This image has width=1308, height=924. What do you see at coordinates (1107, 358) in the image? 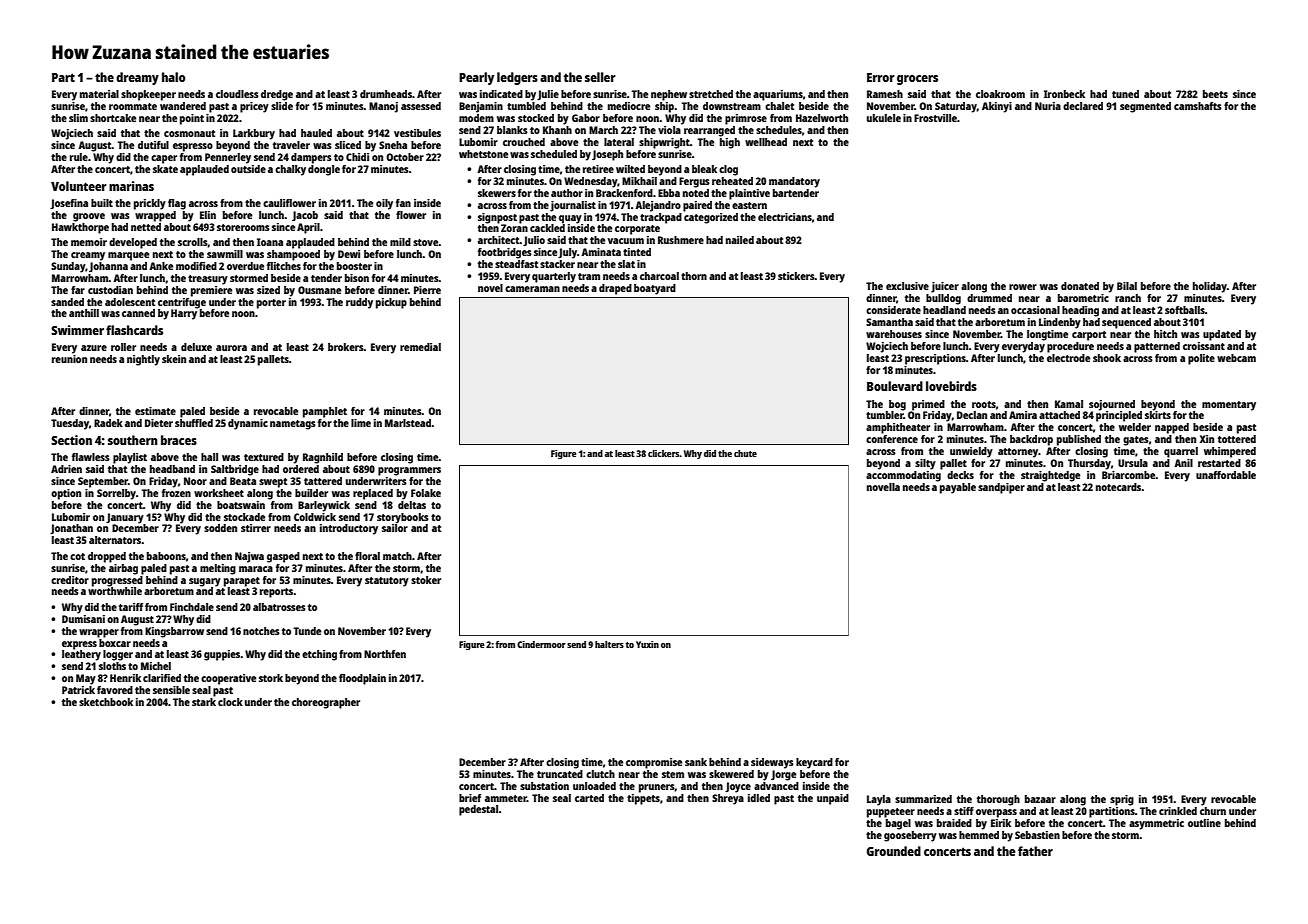
I see `shook` at bounding box center [1107, 358].
